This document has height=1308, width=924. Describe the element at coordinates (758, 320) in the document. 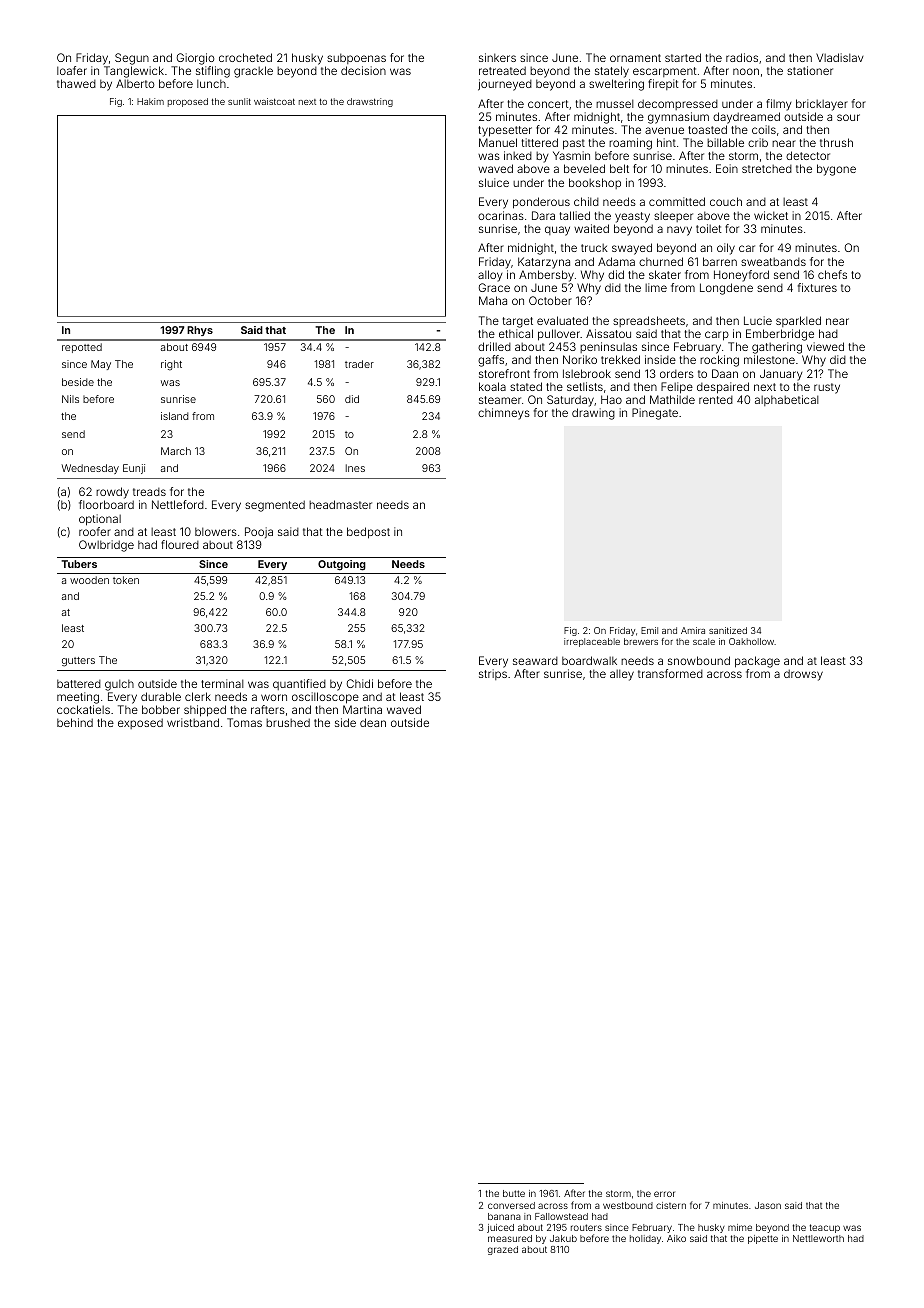

I see `Lucie` at that location.
